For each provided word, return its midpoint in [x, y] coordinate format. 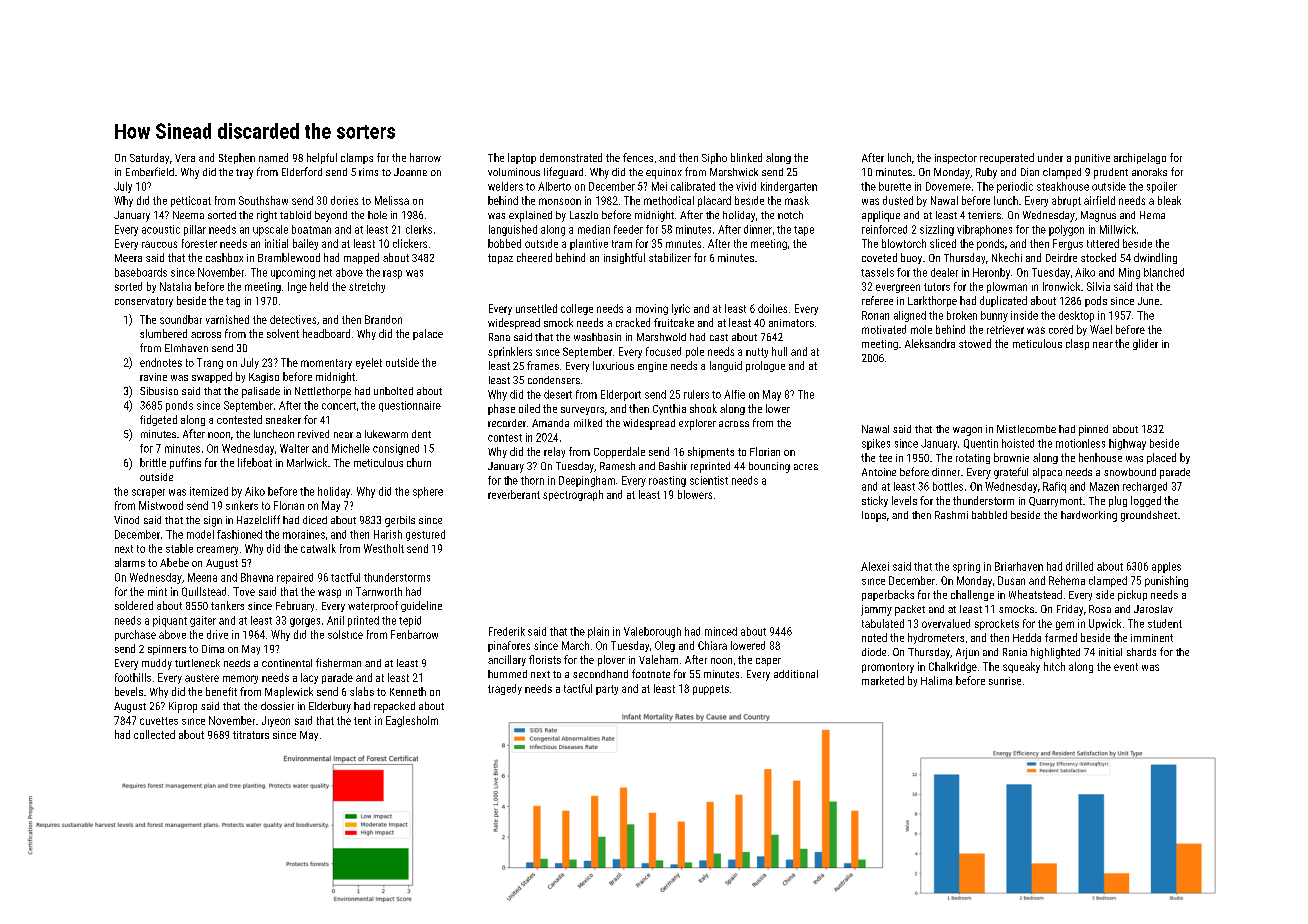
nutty [757, 353]
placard [714, 201]
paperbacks [888, 595]
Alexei [875, 566]
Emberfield [150, 171]
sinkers [242, 505]
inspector [956, 159]
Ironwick [1061, 286]
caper [768, 662]
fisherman [338, 662]
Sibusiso [159, 391]
